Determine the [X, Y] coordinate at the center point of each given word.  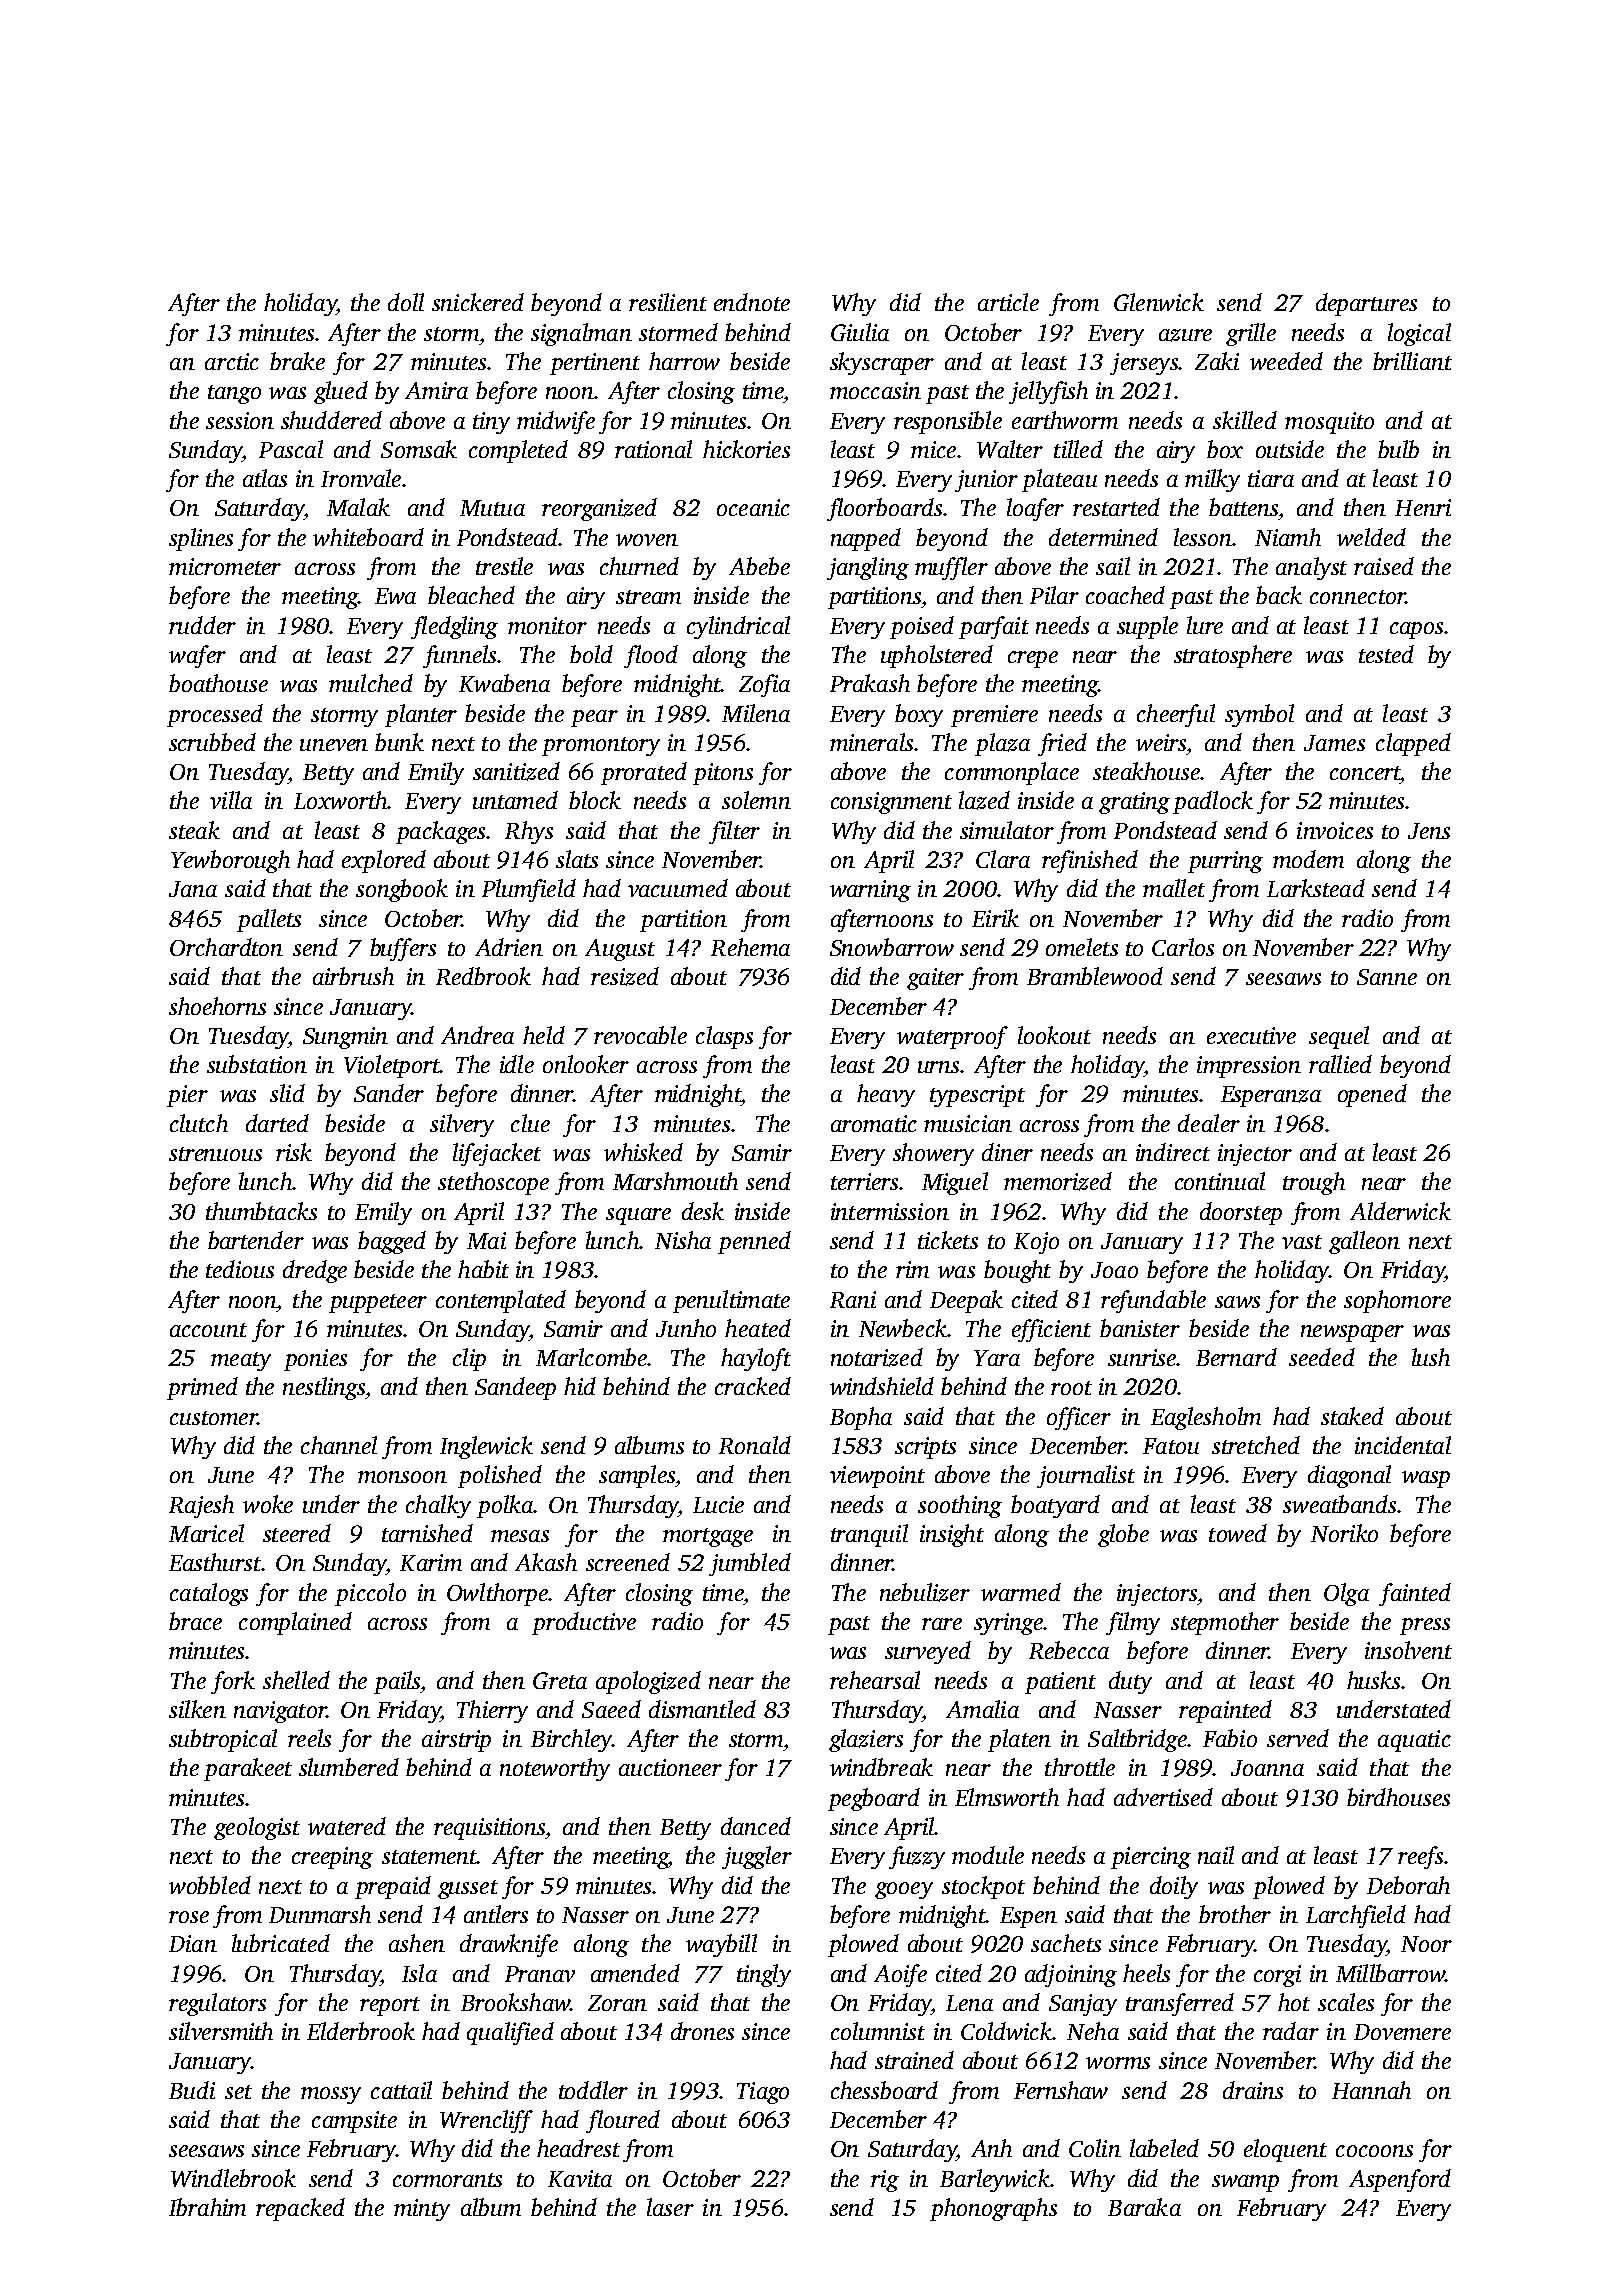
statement [429, 1857]
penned [754, 1242]
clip [469, 1359]
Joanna [1267, 1768]
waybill [721, 1945]
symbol [1259, 715]
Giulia [860, 332]
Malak [358, 507]
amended [635, 1973]
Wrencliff [486, 2121]
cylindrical [738, 627]
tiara [1271, 478]
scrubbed [212, 742]
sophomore [1397, 1301]
